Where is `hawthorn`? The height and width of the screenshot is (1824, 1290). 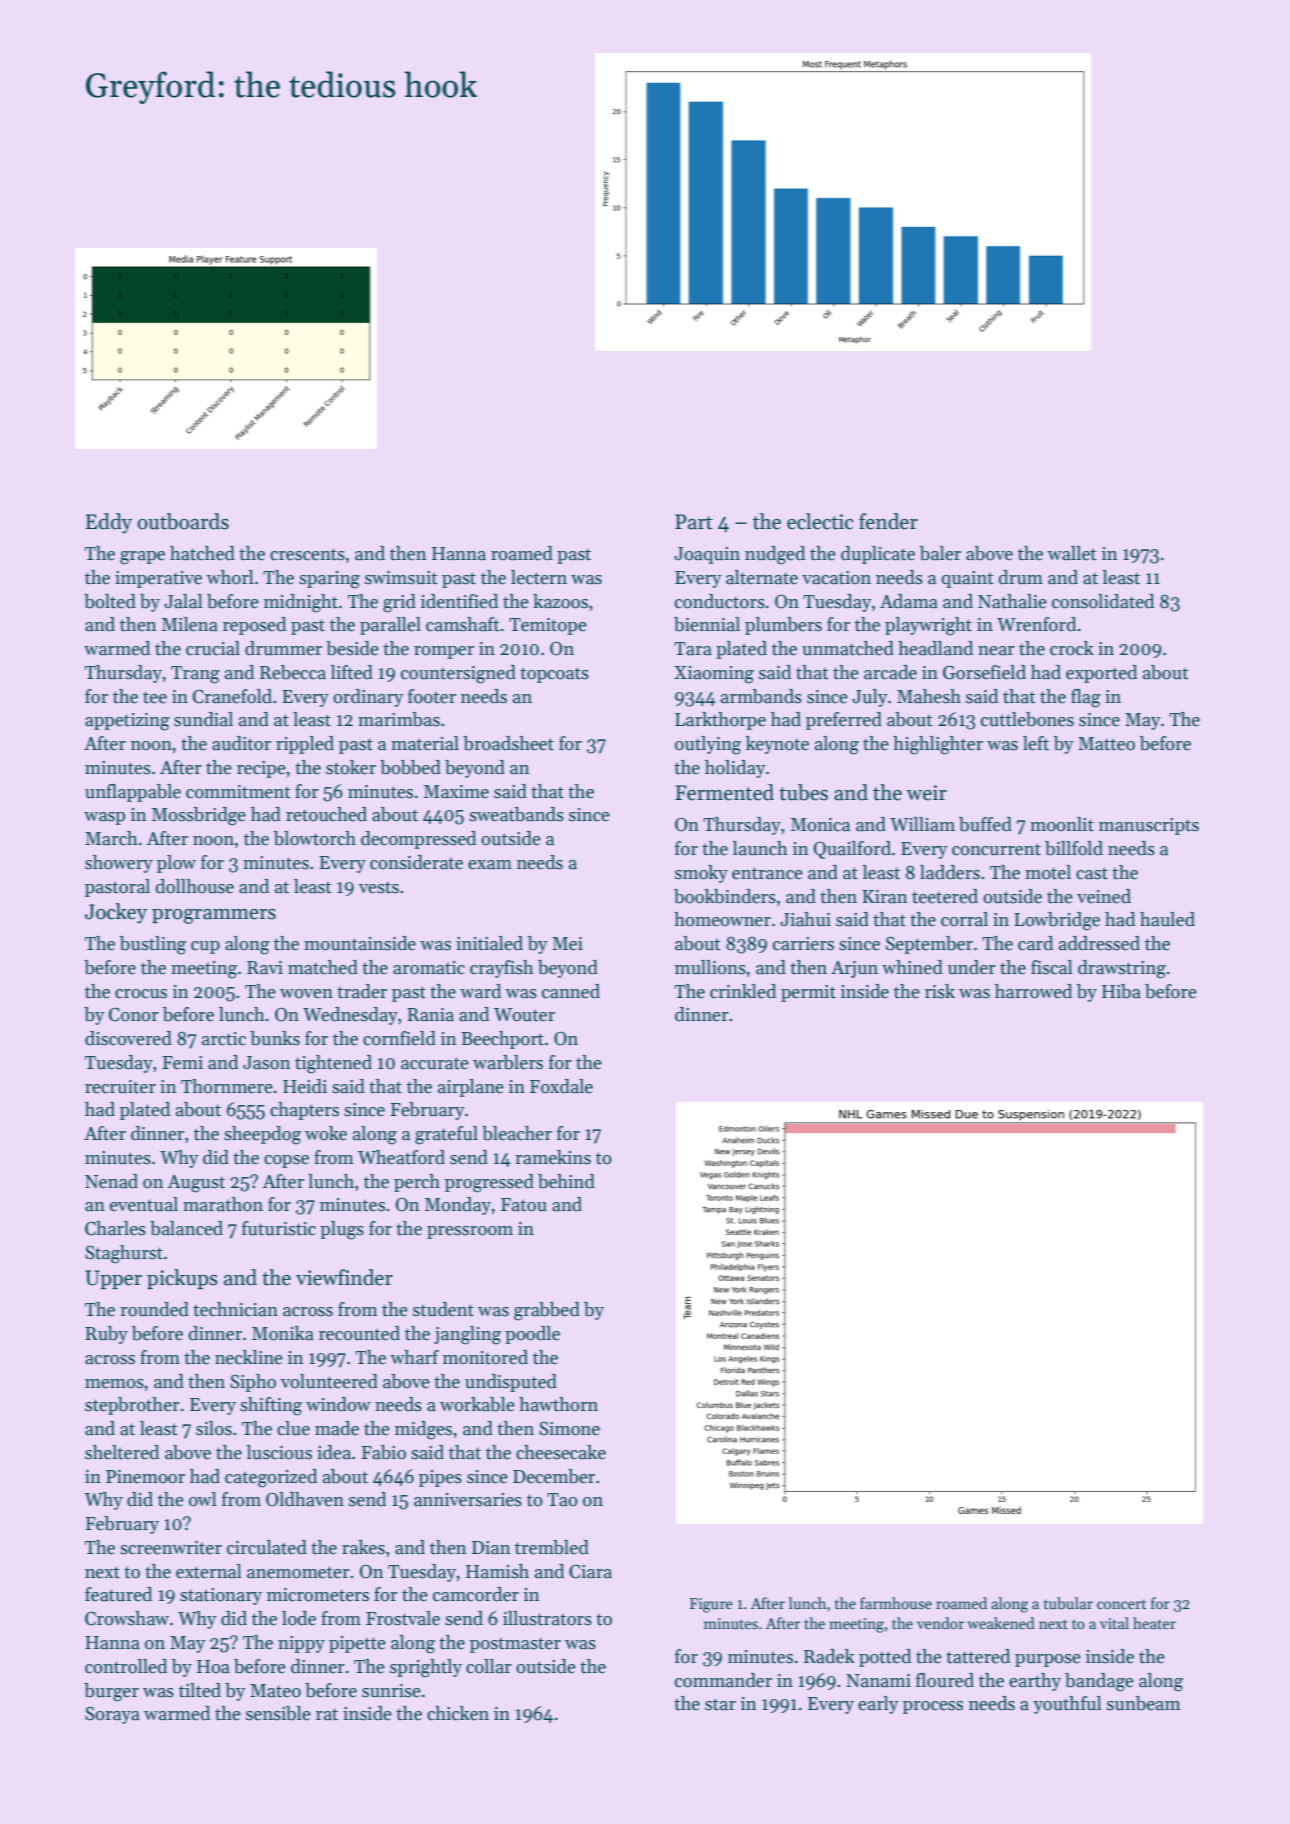 hawthorn is located at coordinates (558, 1404).
